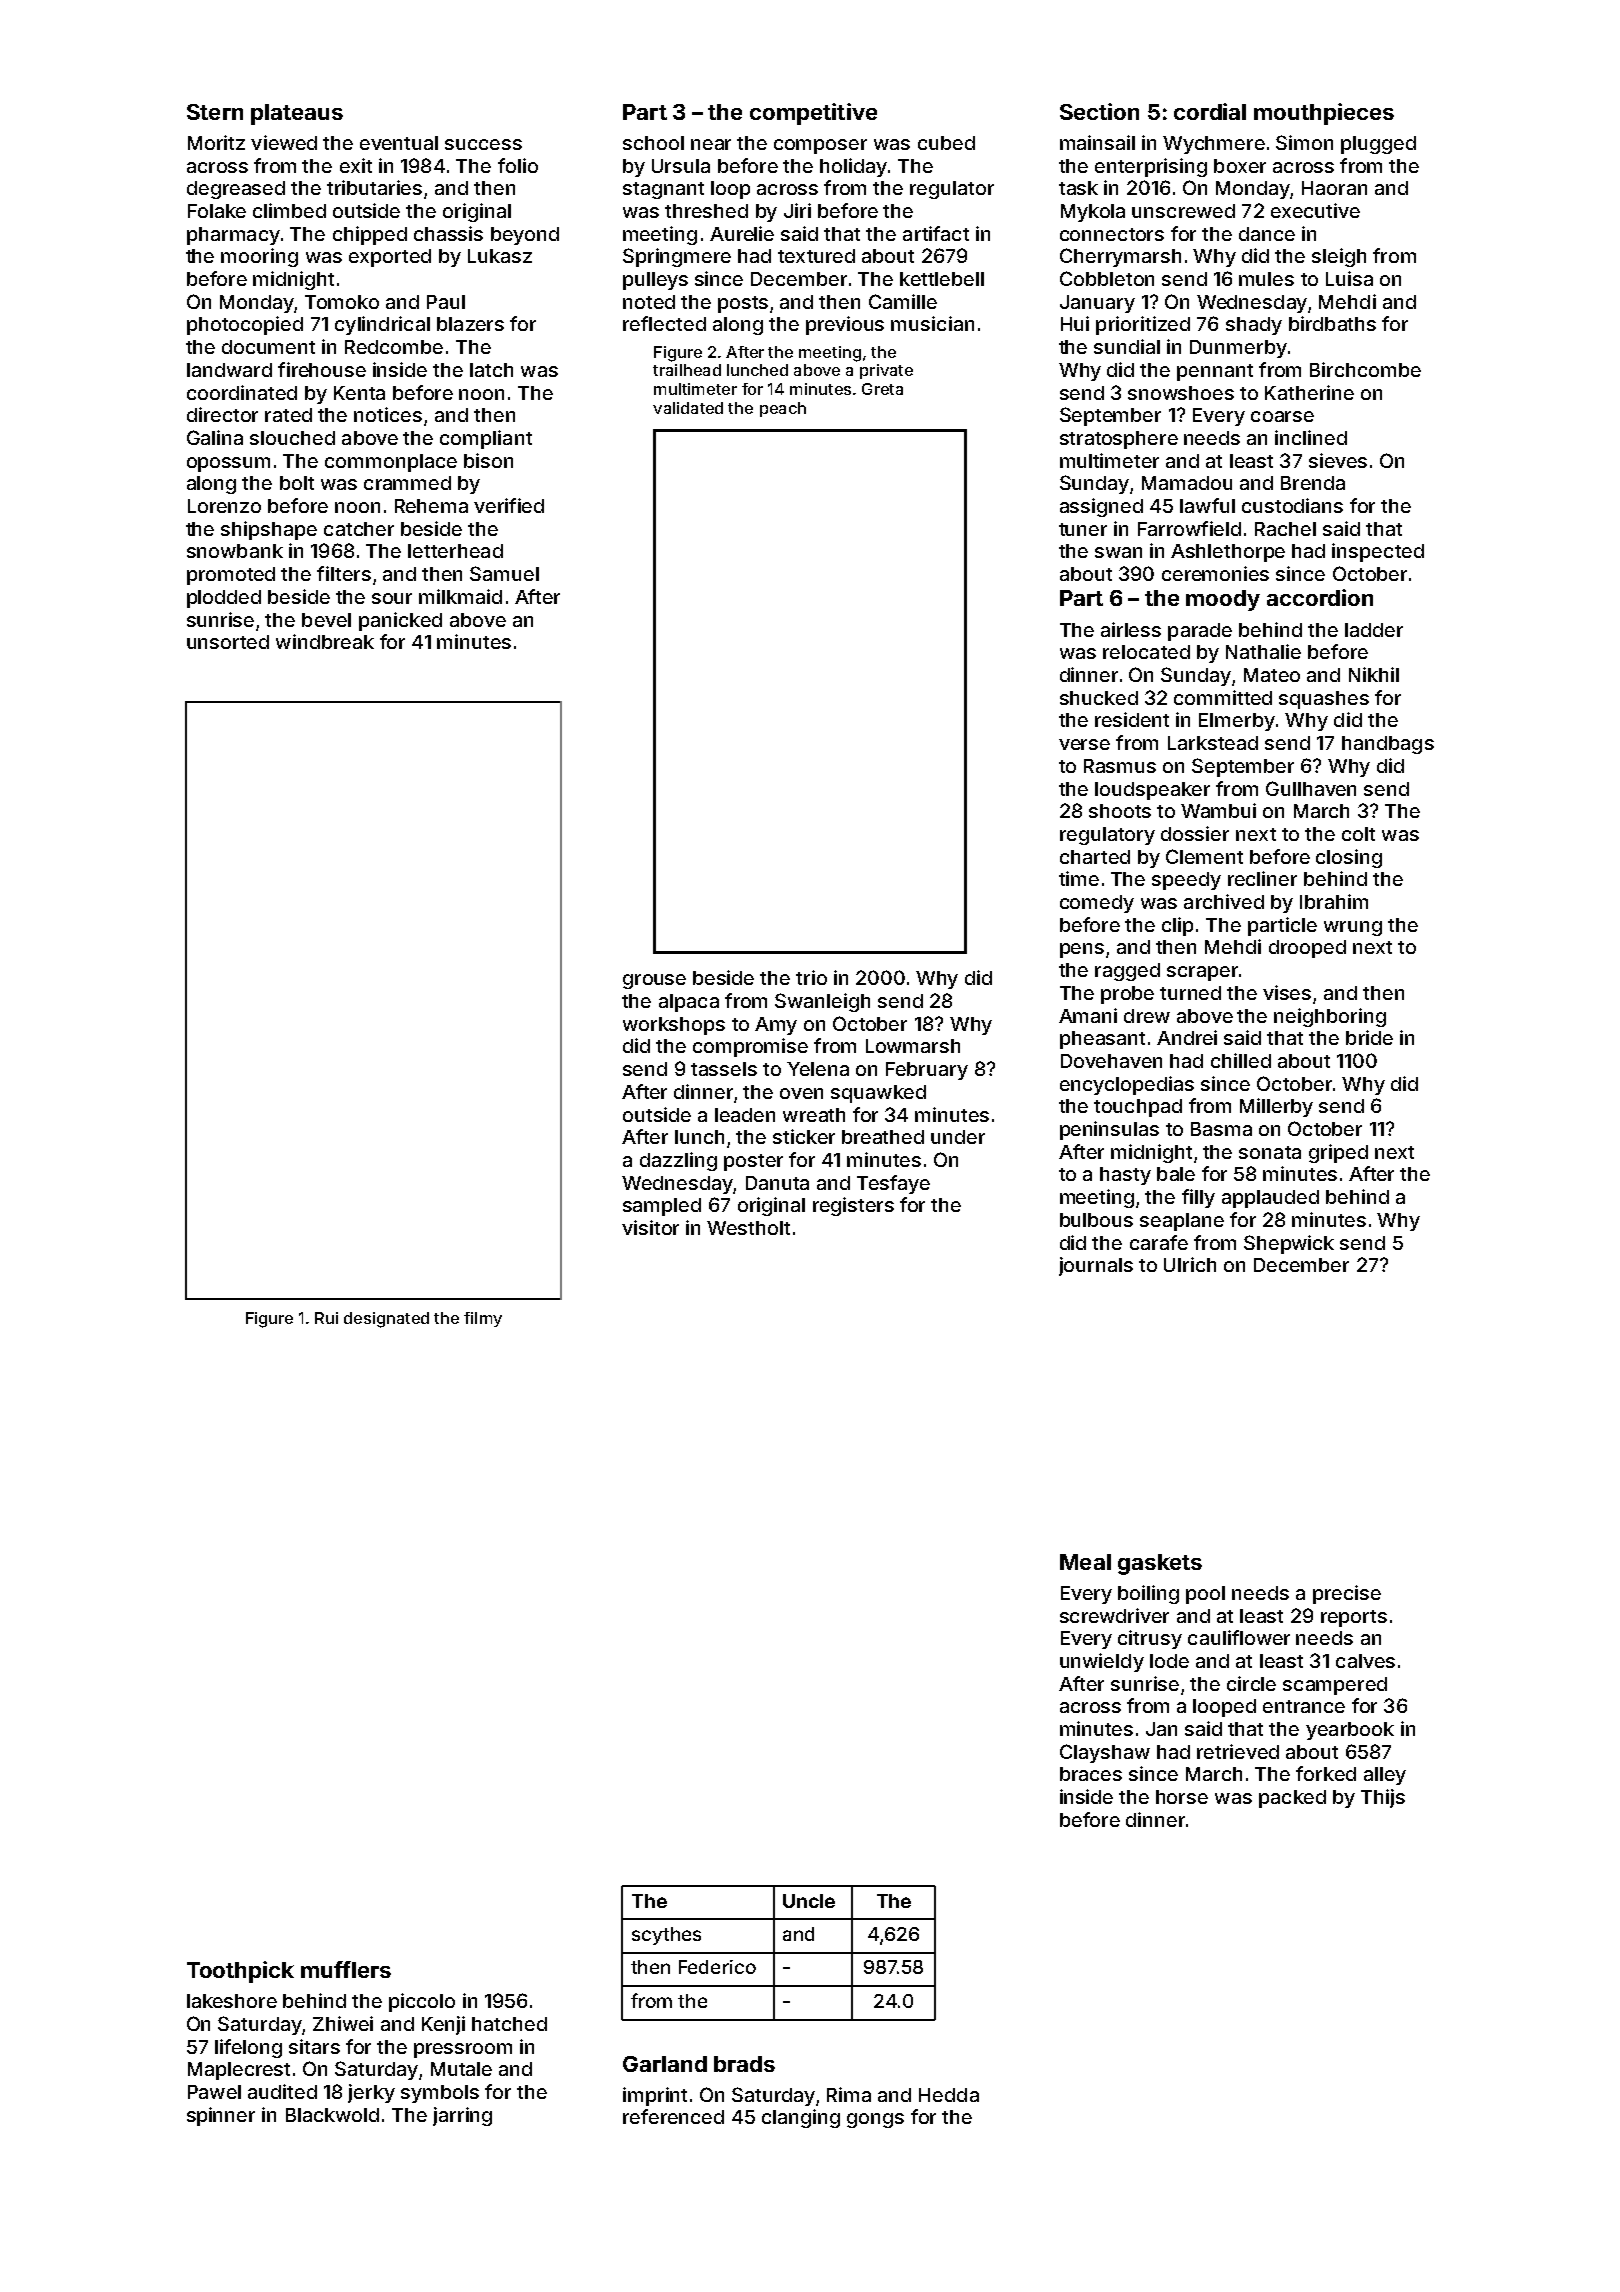 The width and height of the screenshot is (1620, 2292). I want to click on catcher, so click(359, 529).
